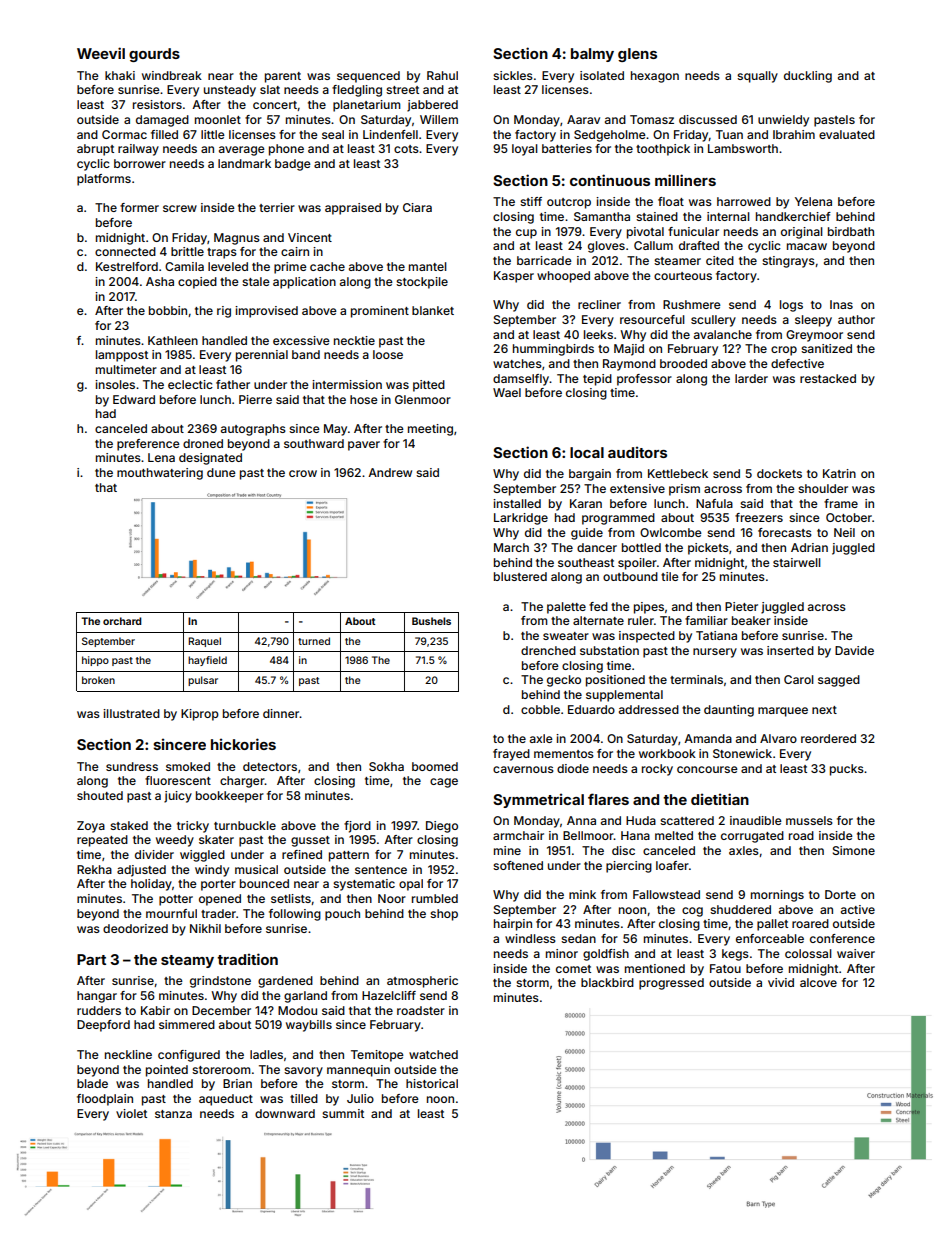 The width and height of the document is (952, 1233). What do you see at coordinates (230, 91) in the document?
I see `unsteady` at bounding box center [230, 91].
